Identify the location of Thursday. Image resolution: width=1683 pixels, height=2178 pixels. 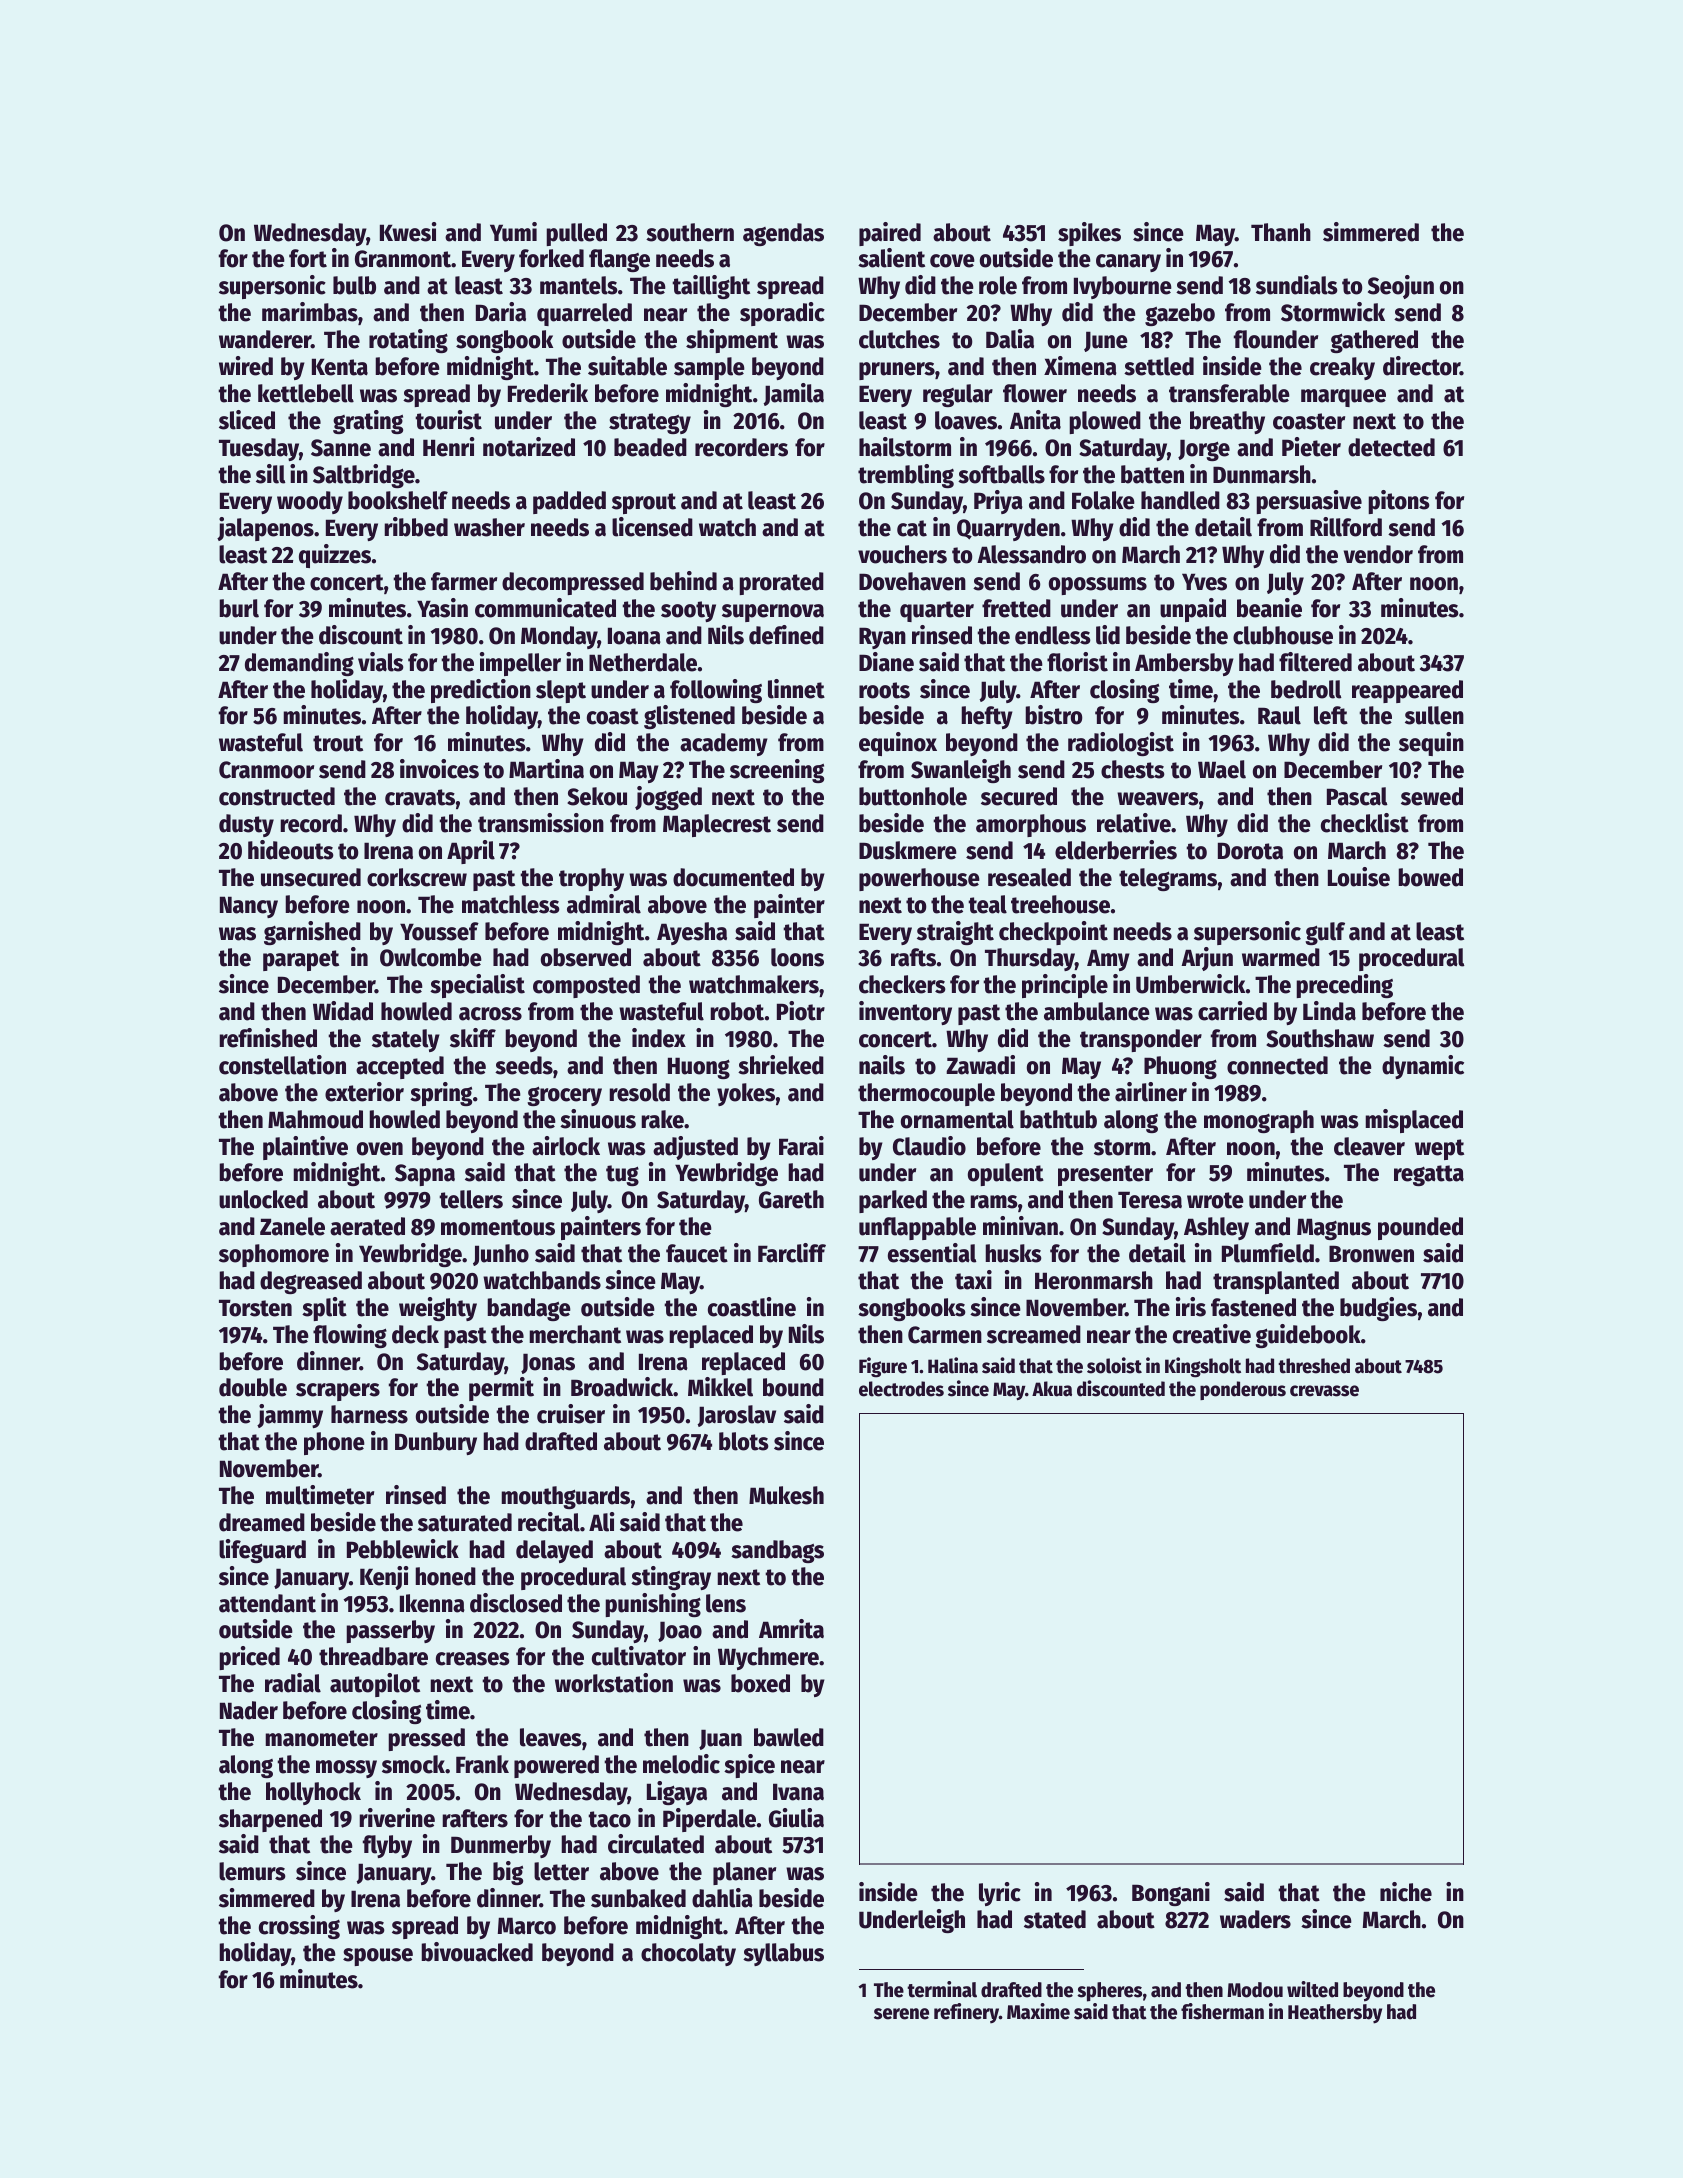
(1030, 959).
